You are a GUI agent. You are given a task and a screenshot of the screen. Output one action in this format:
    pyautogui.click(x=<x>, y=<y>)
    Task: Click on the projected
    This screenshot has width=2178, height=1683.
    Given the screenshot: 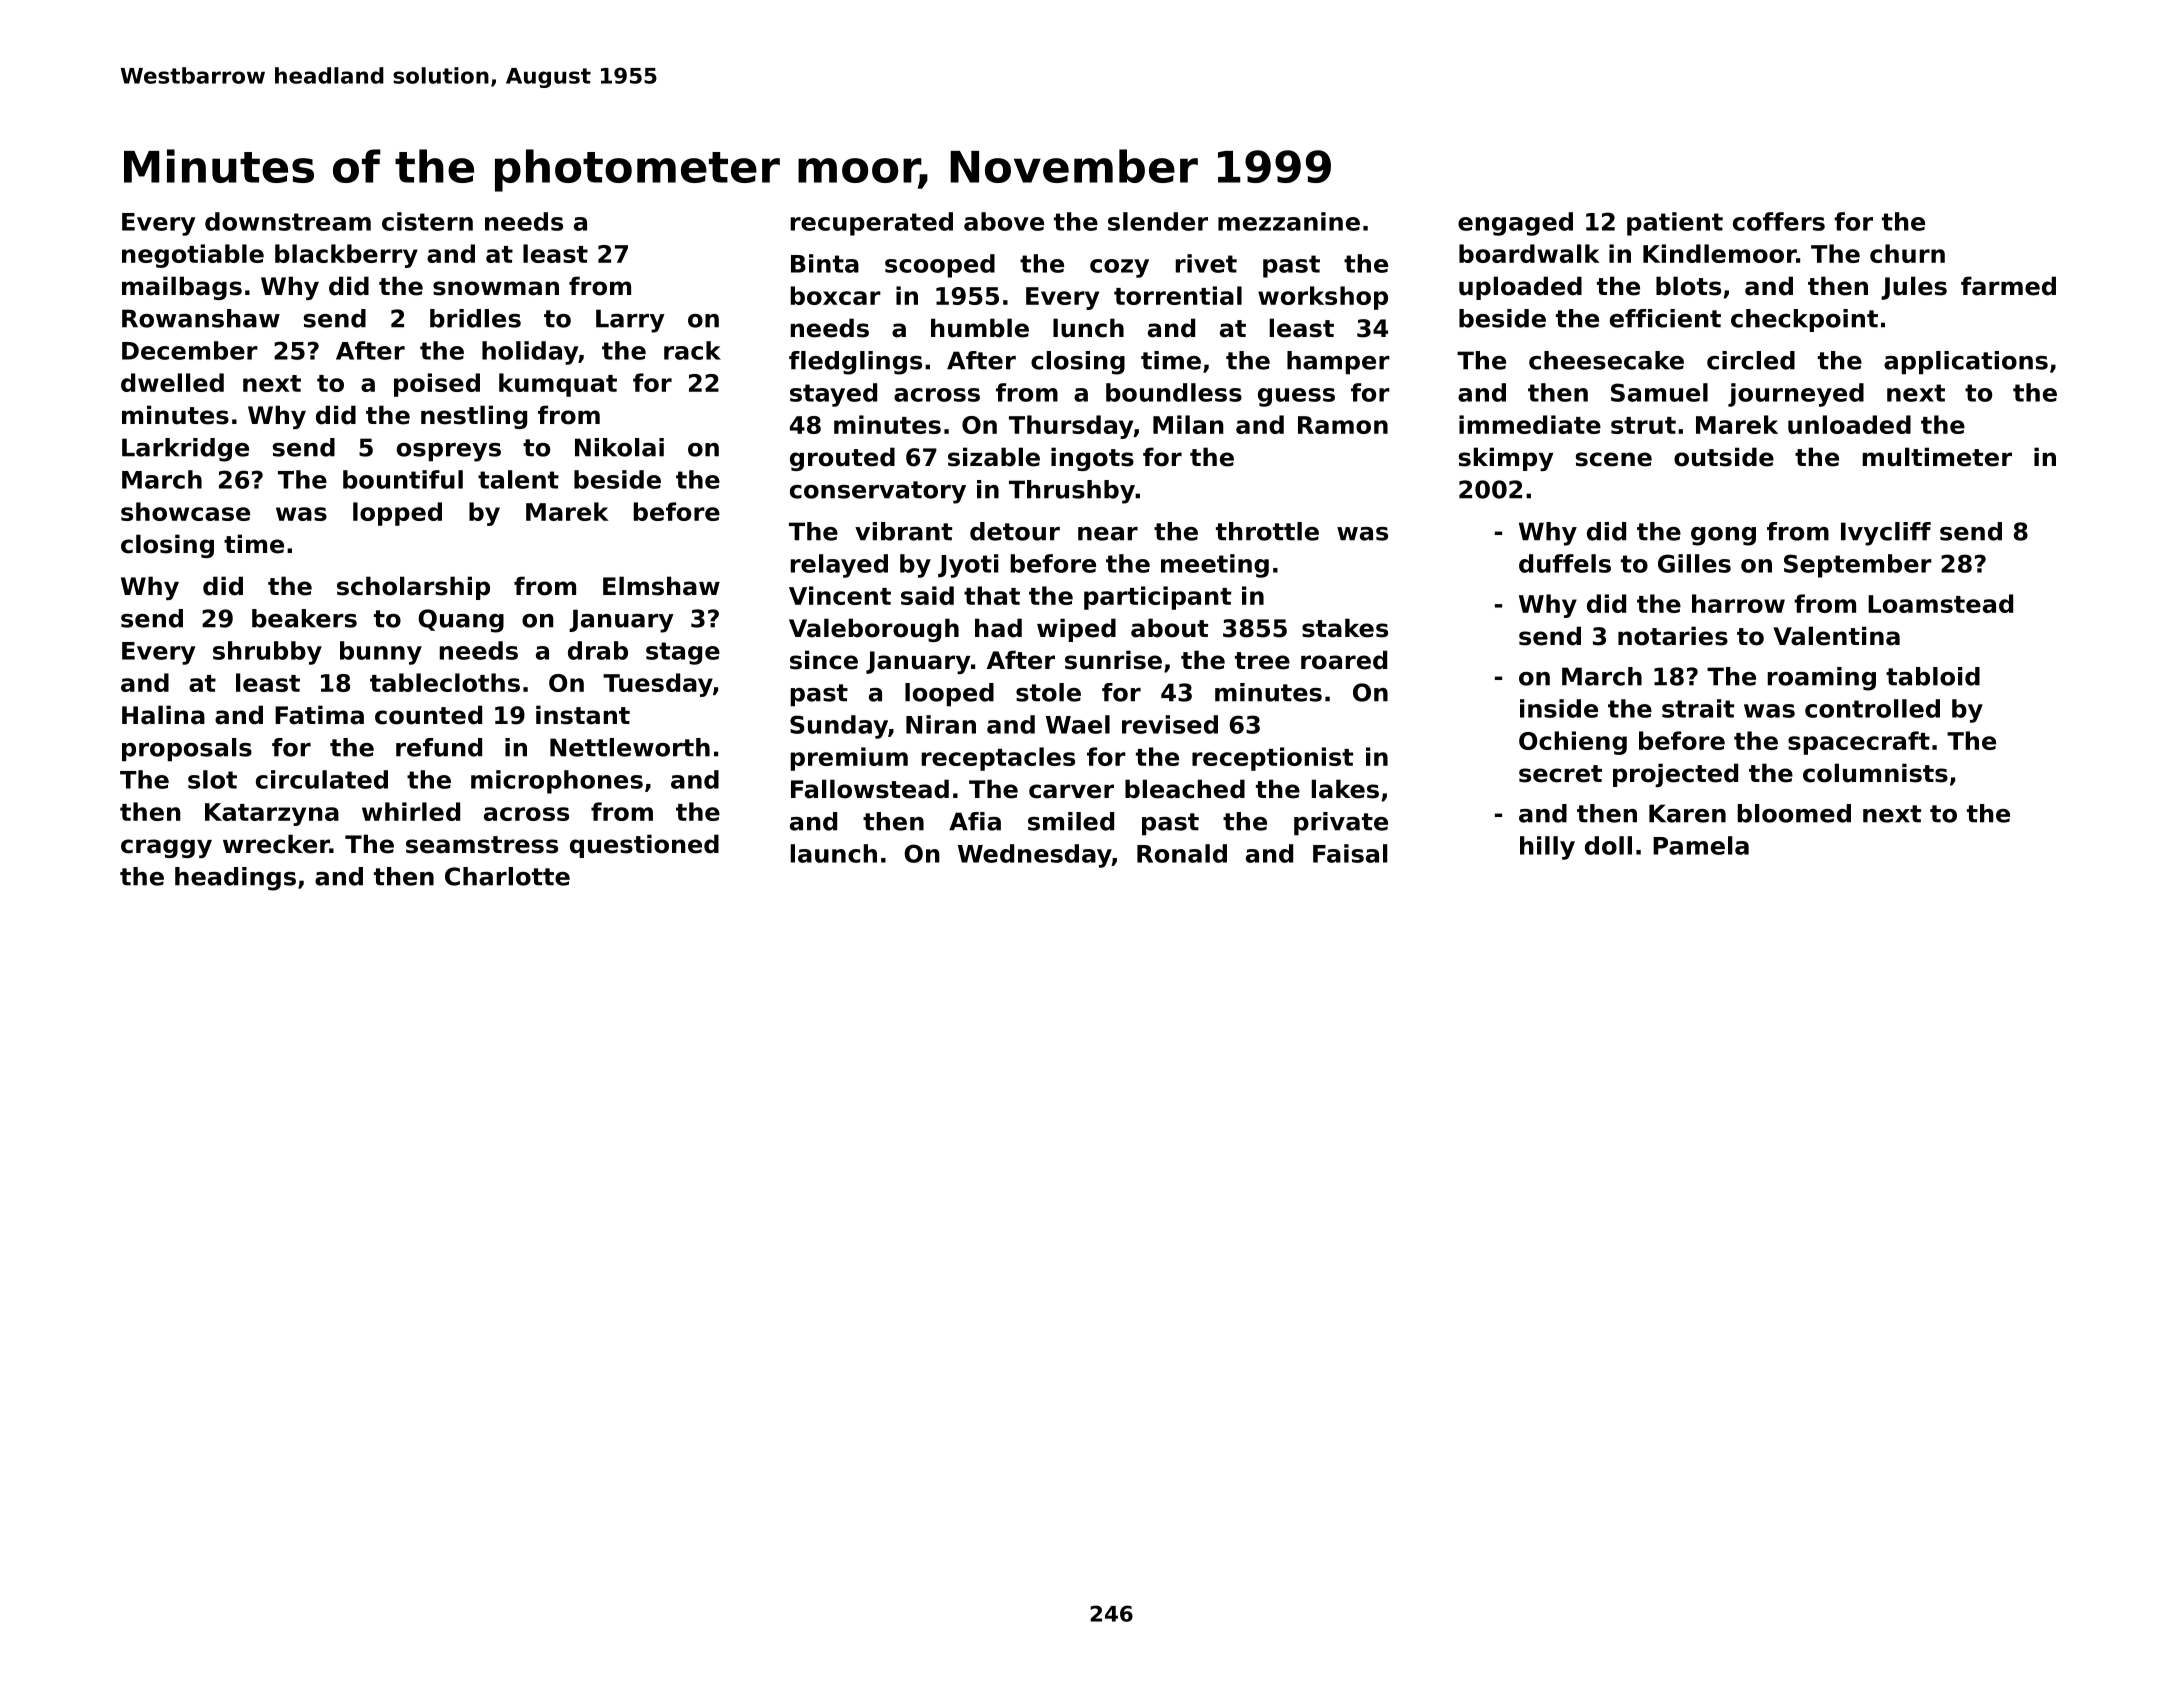 What is the action you would take?
    pyautogui.click(x=1675, y=775)
